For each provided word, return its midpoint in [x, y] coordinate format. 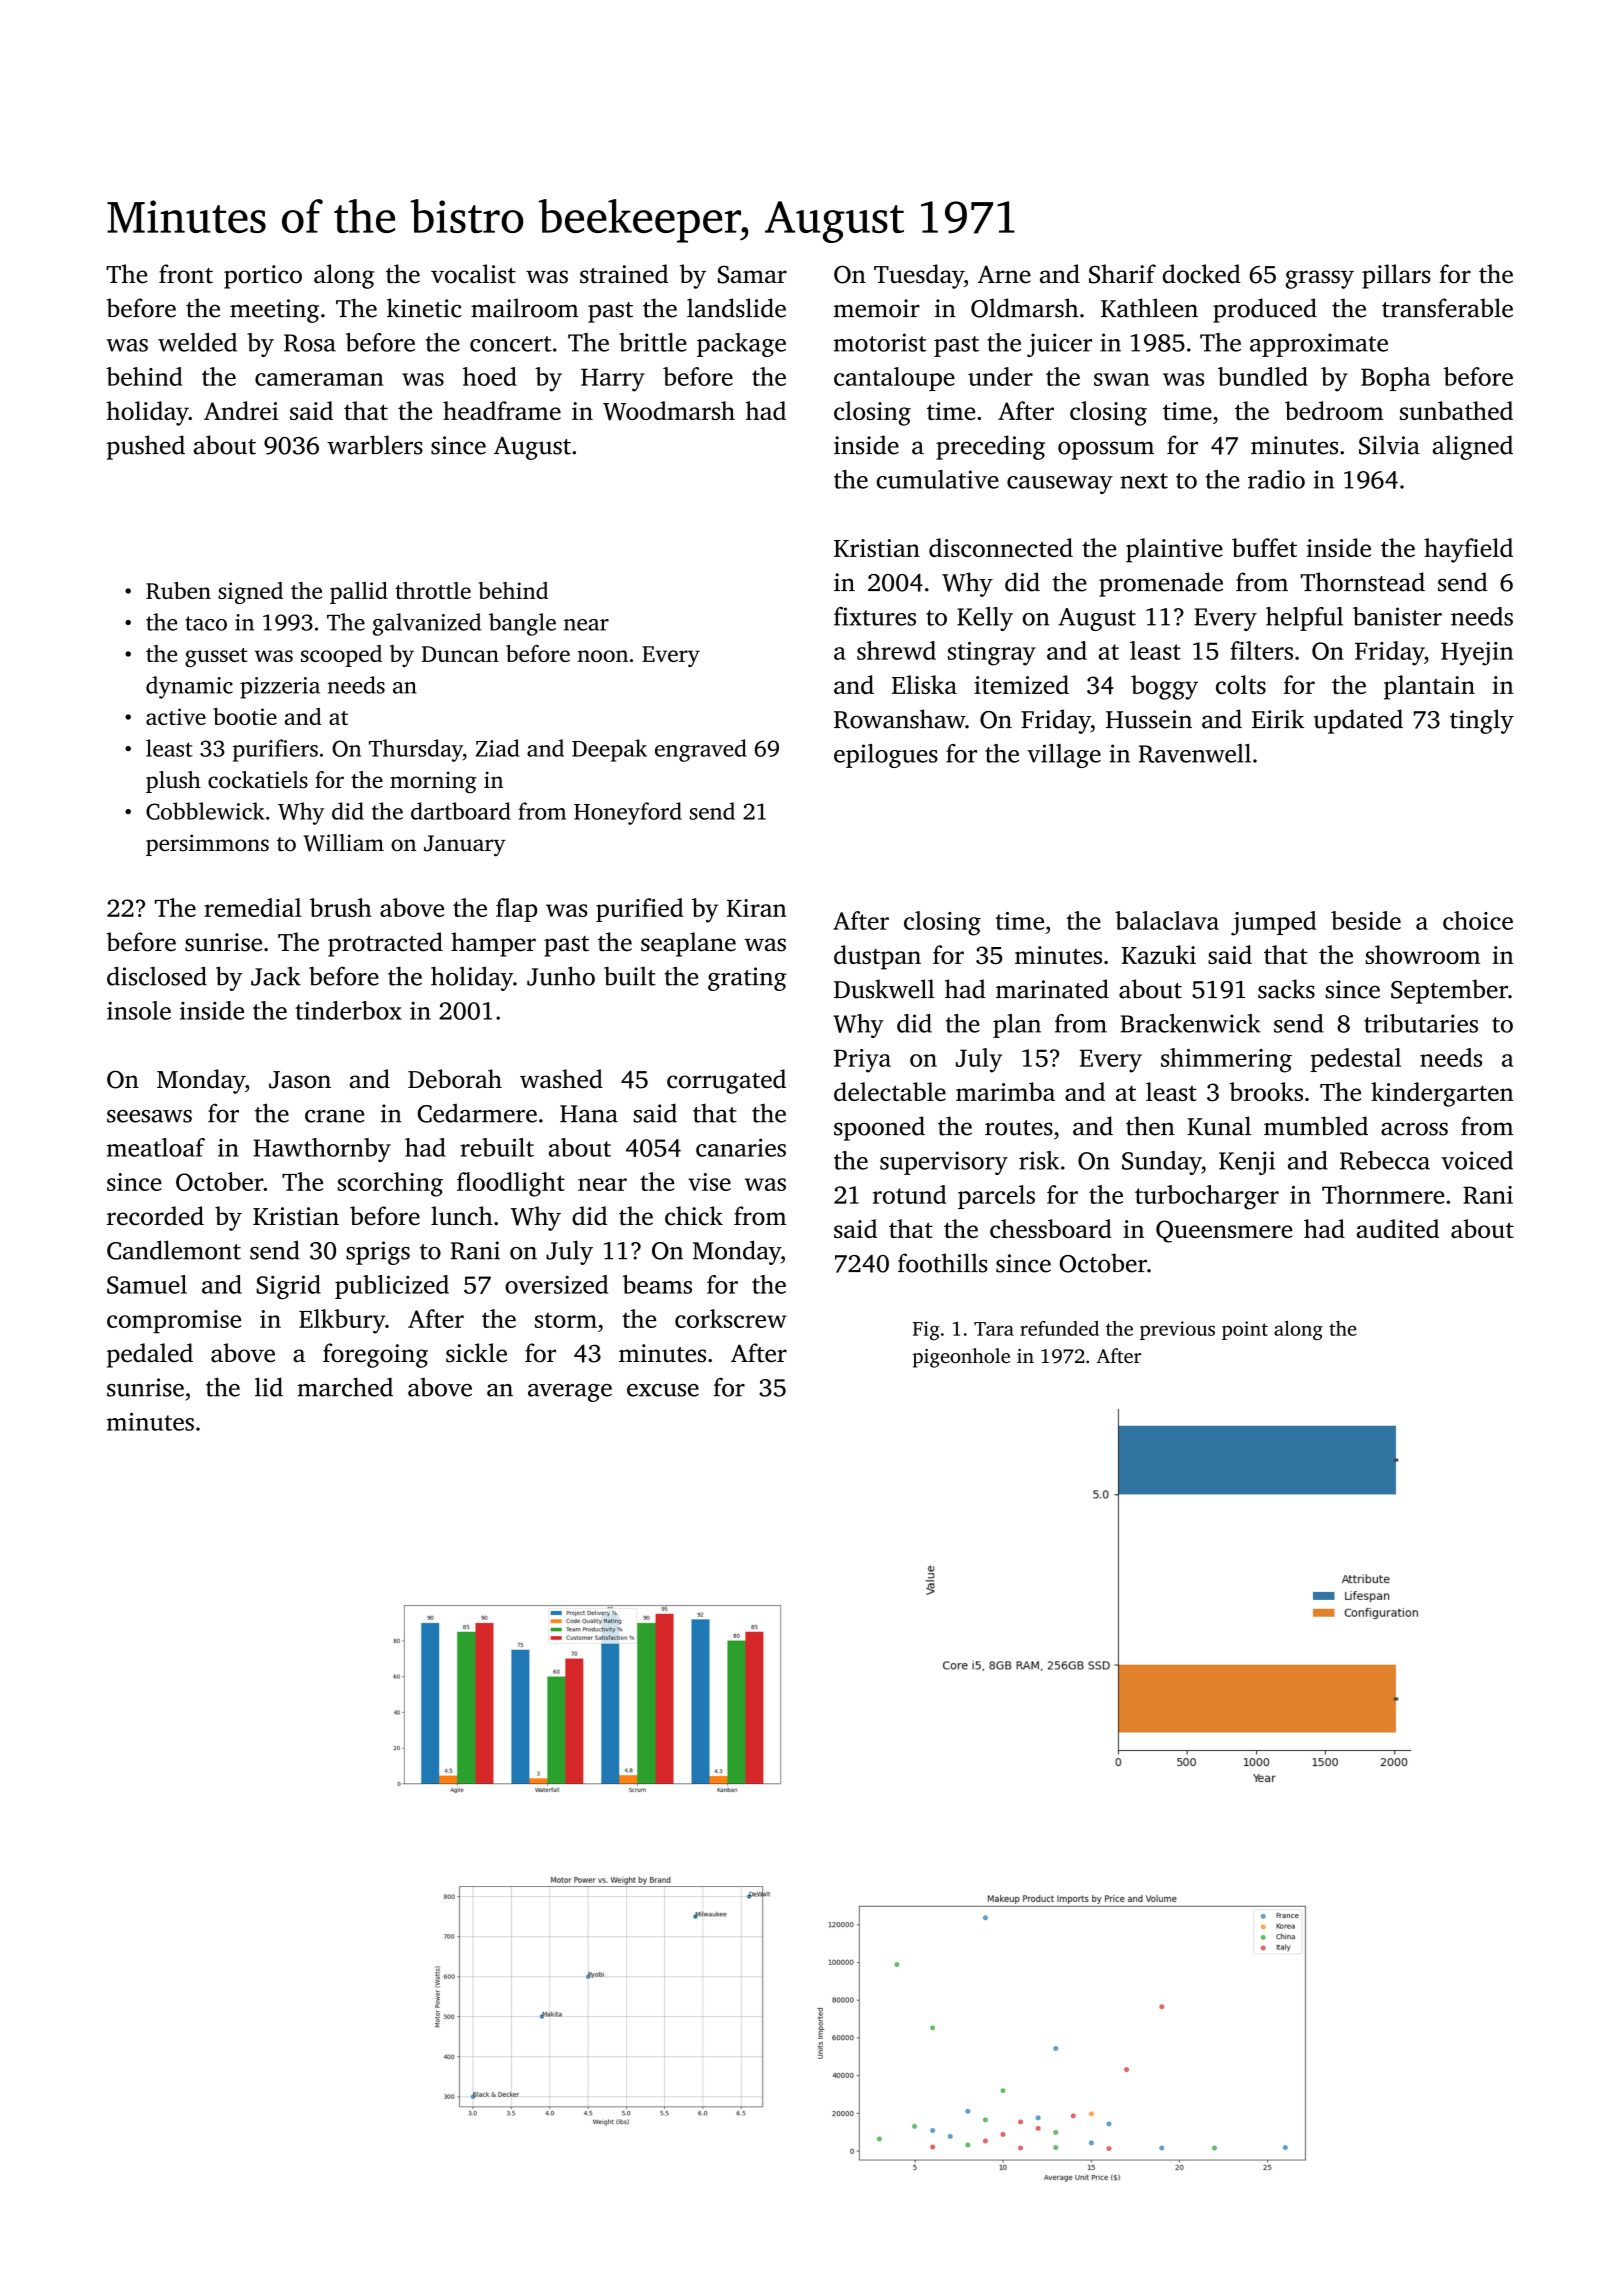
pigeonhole [961, 1358]
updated [1358, 721]
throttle [433, 590]
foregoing [375, 1355]
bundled [1263, 376]
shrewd [896, 650]
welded [197, 342]
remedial [252, 907]
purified [639, 910]
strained [624, 274]
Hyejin [1477, 654]
